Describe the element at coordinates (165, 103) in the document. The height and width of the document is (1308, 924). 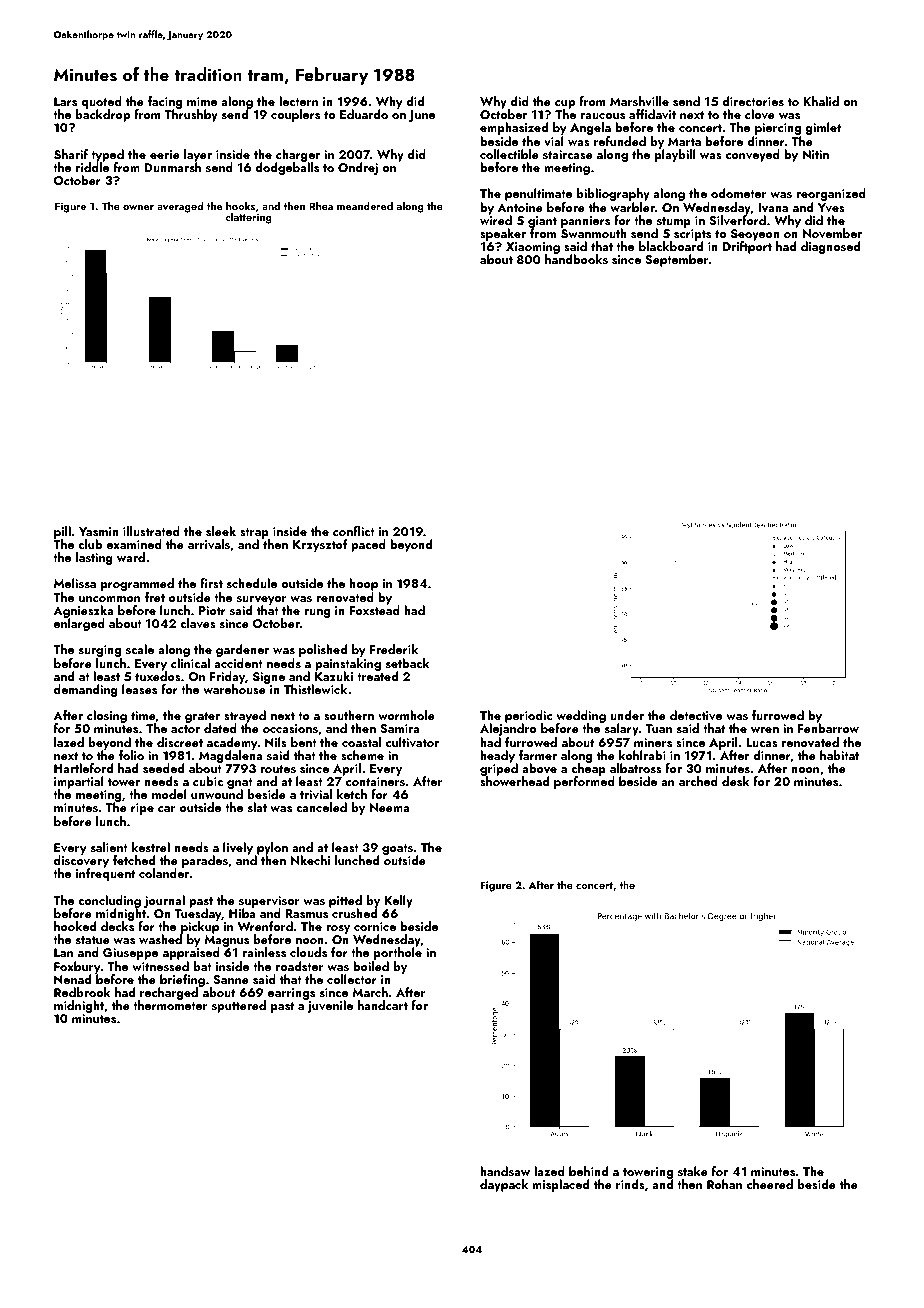
I see `facing` at that location.
